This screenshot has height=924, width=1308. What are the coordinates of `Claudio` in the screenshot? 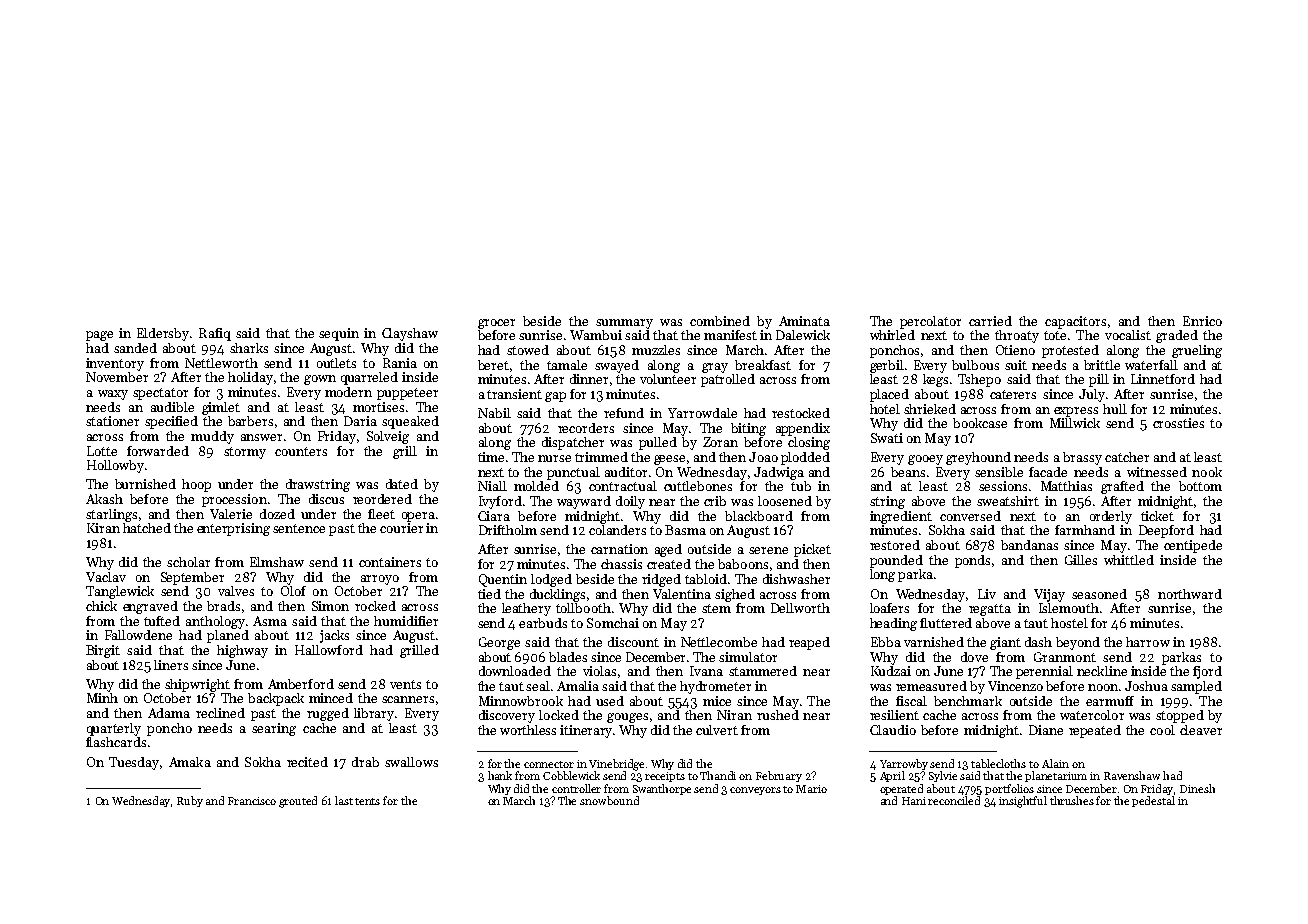 It's located at (893, 730).
